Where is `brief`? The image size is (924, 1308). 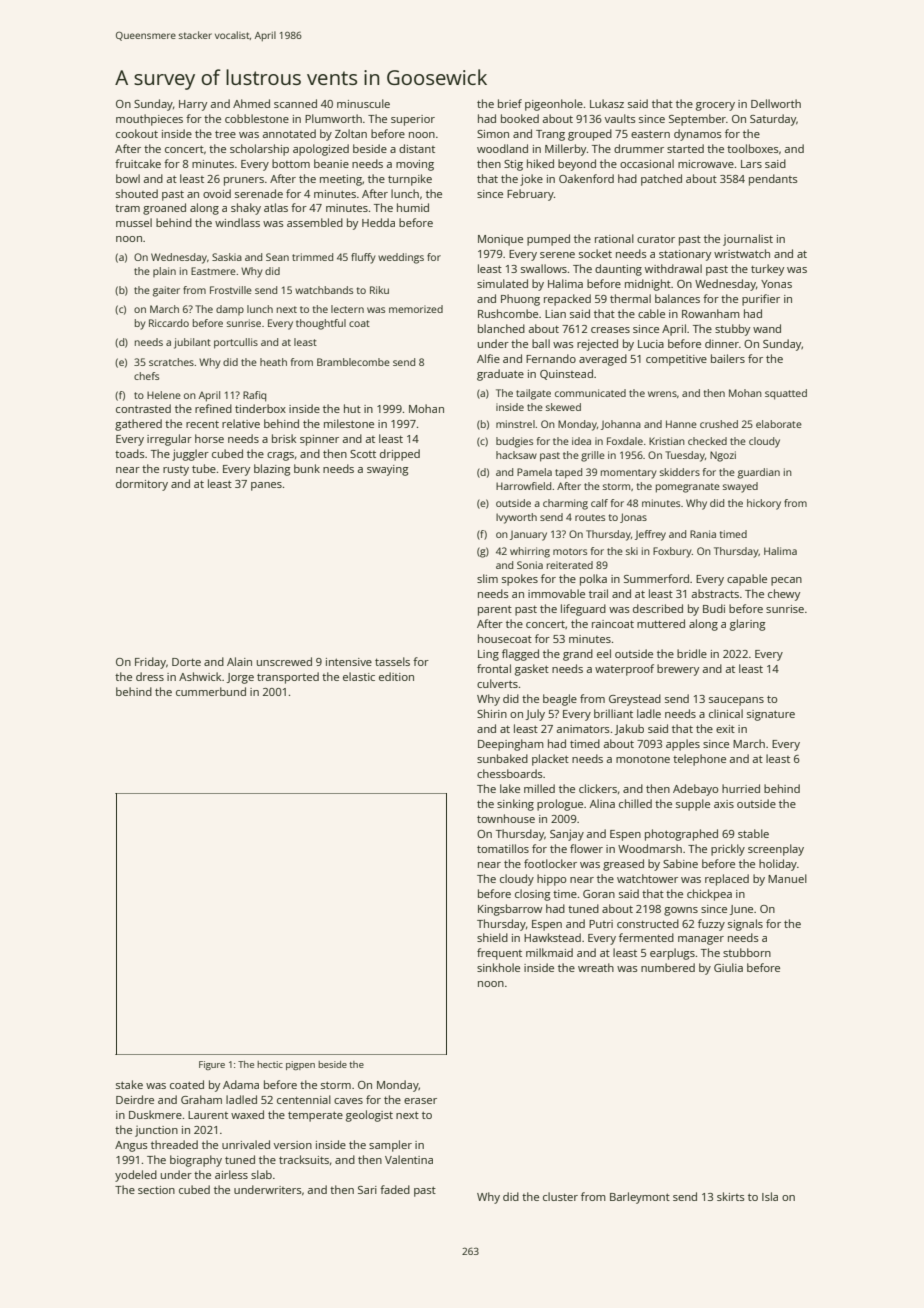 brief is located at coordinates (510, 103).
